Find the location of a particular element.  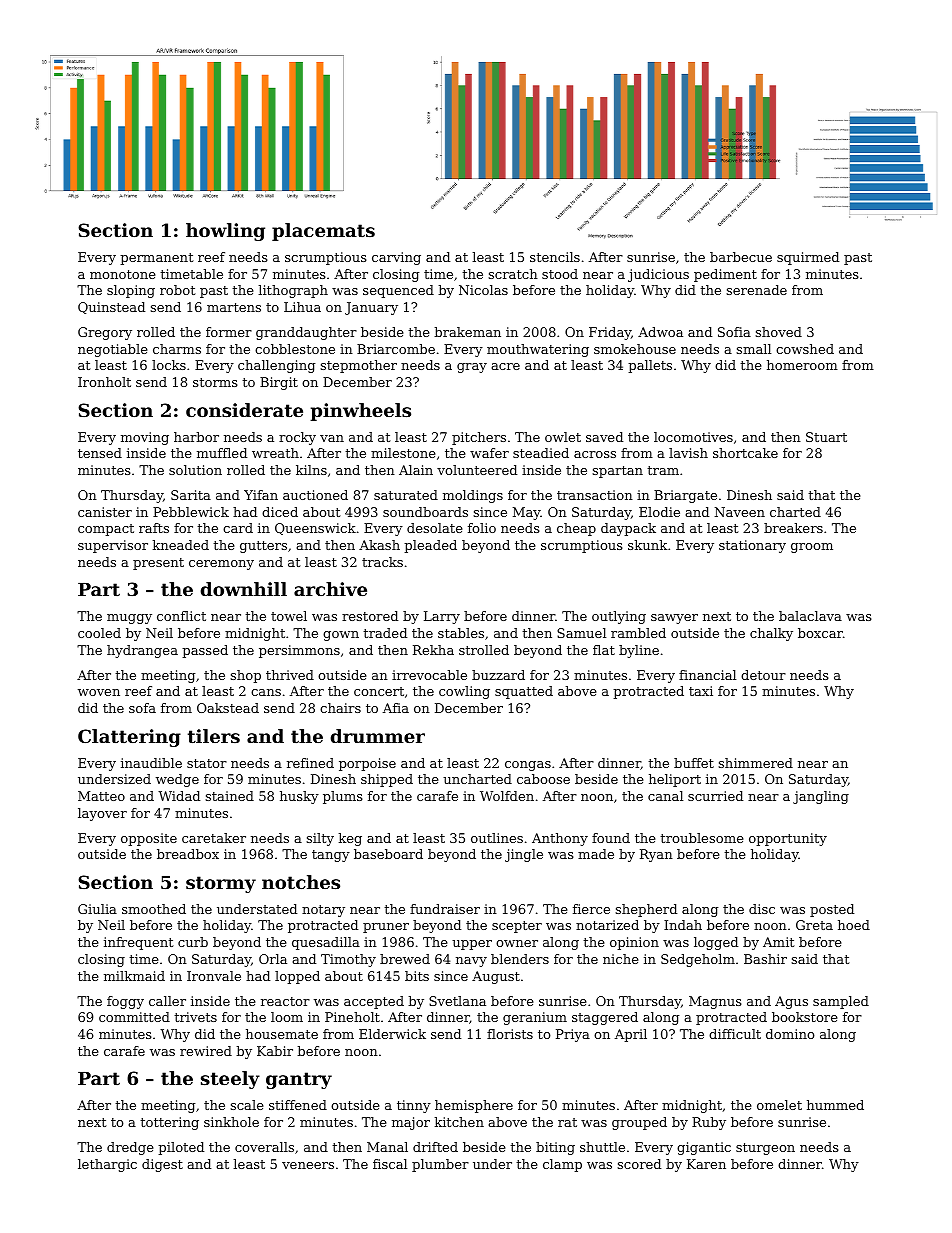

dredge is located at coordinates (130, 1148).
